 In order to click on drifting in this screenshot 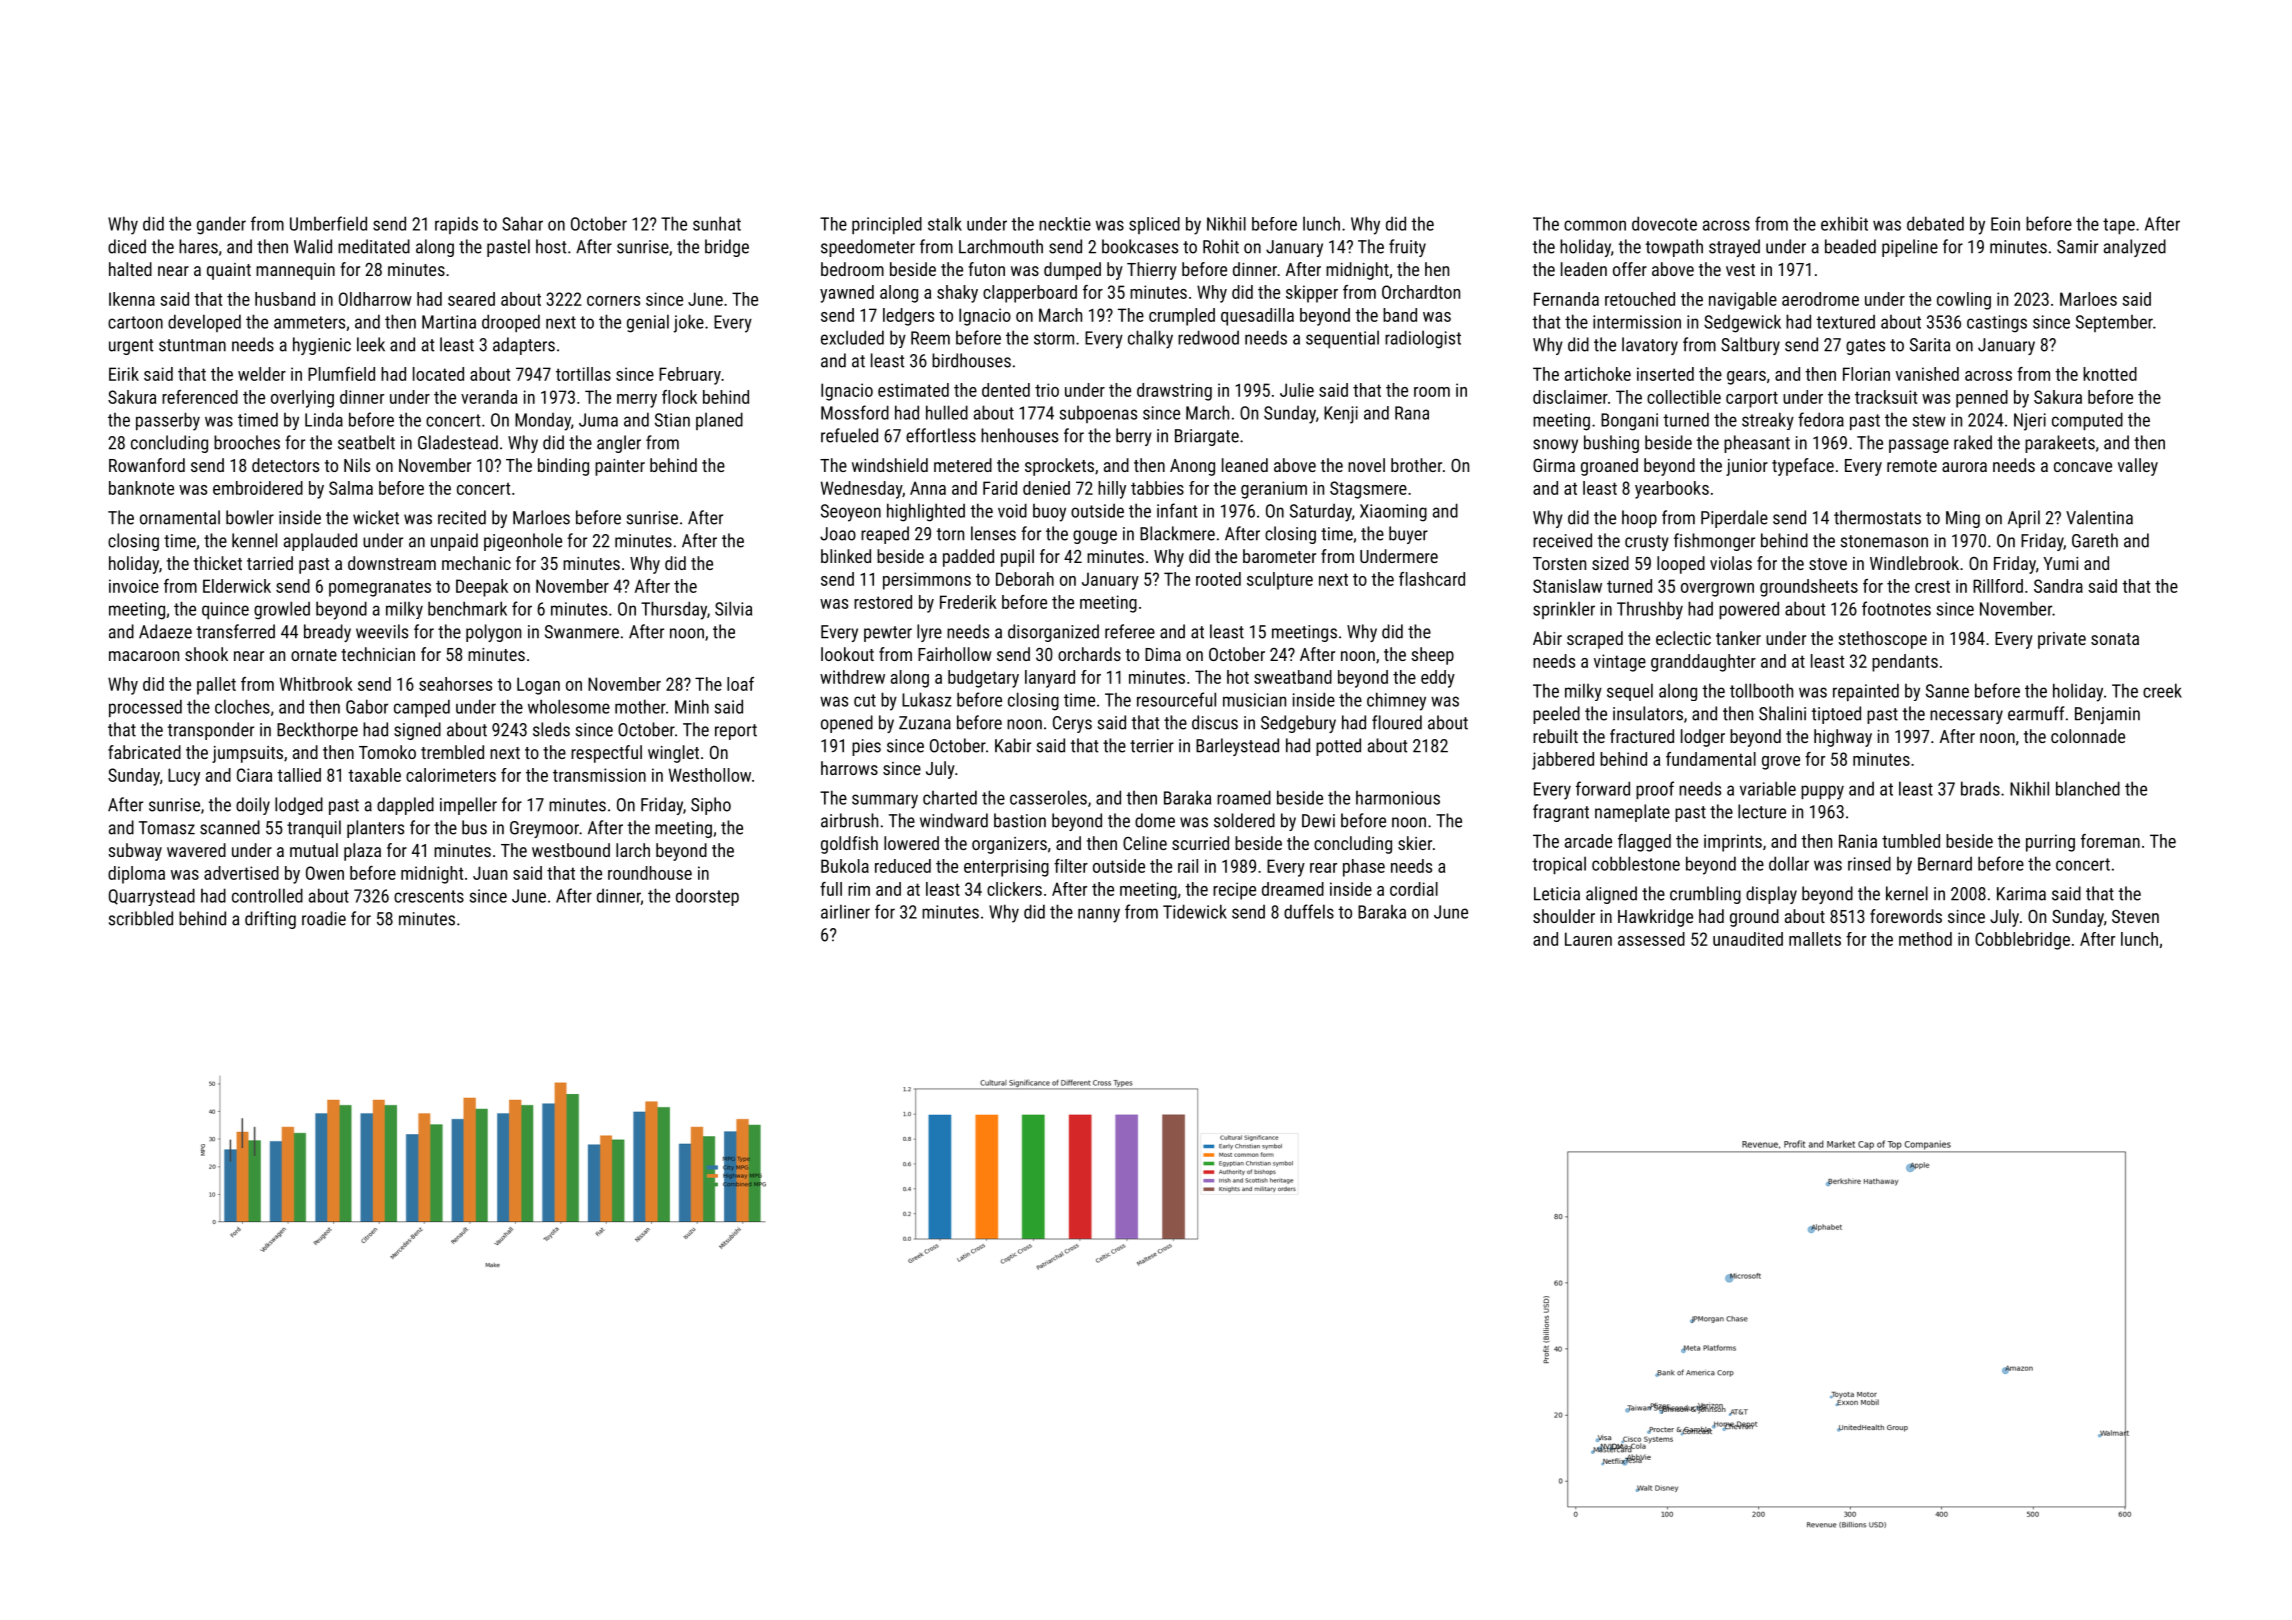, I will do `click(270, 920)`.
